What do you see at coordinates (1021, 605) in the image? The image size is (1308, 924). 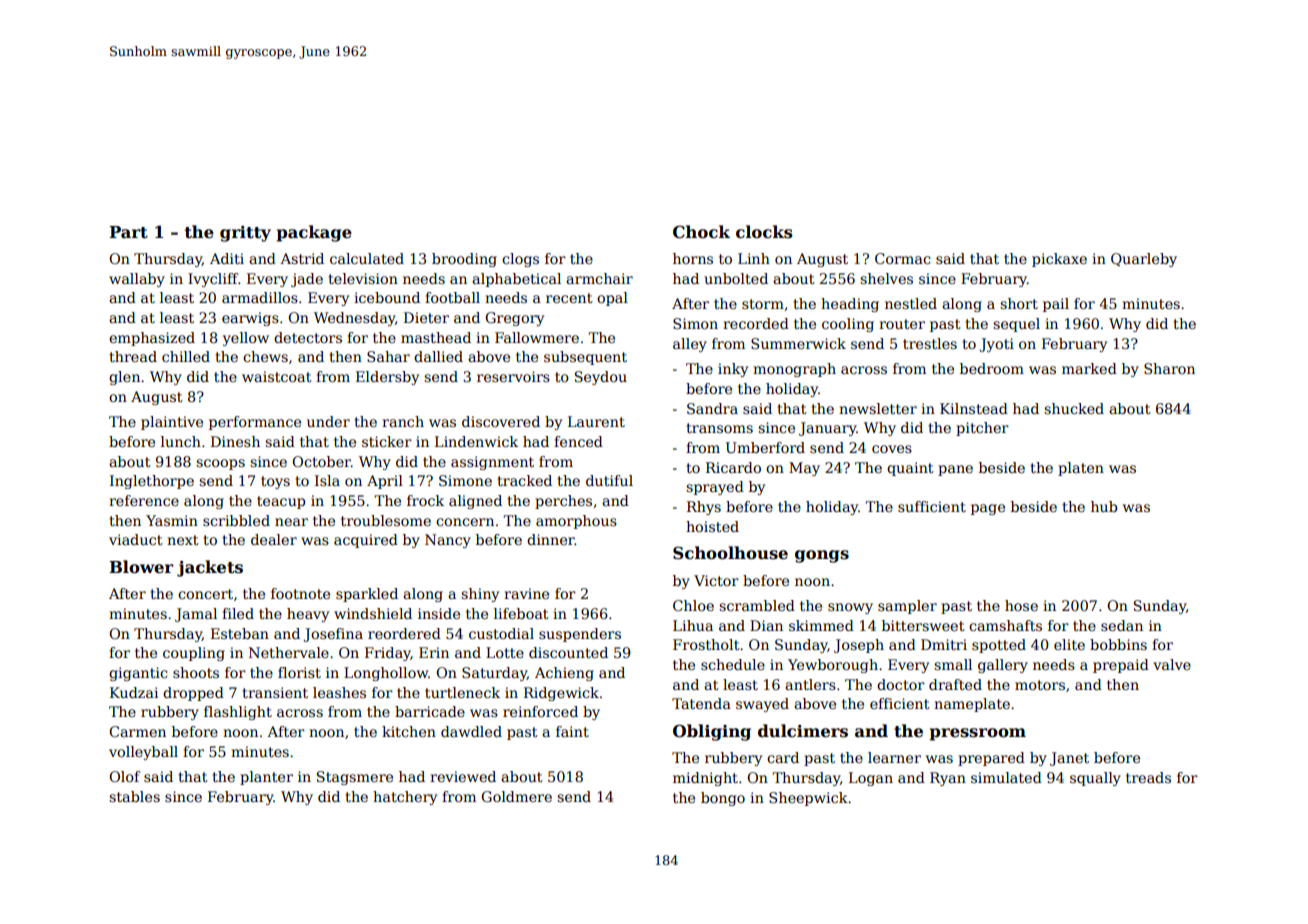 I see `hose` at bounding box center [1021, 605].
